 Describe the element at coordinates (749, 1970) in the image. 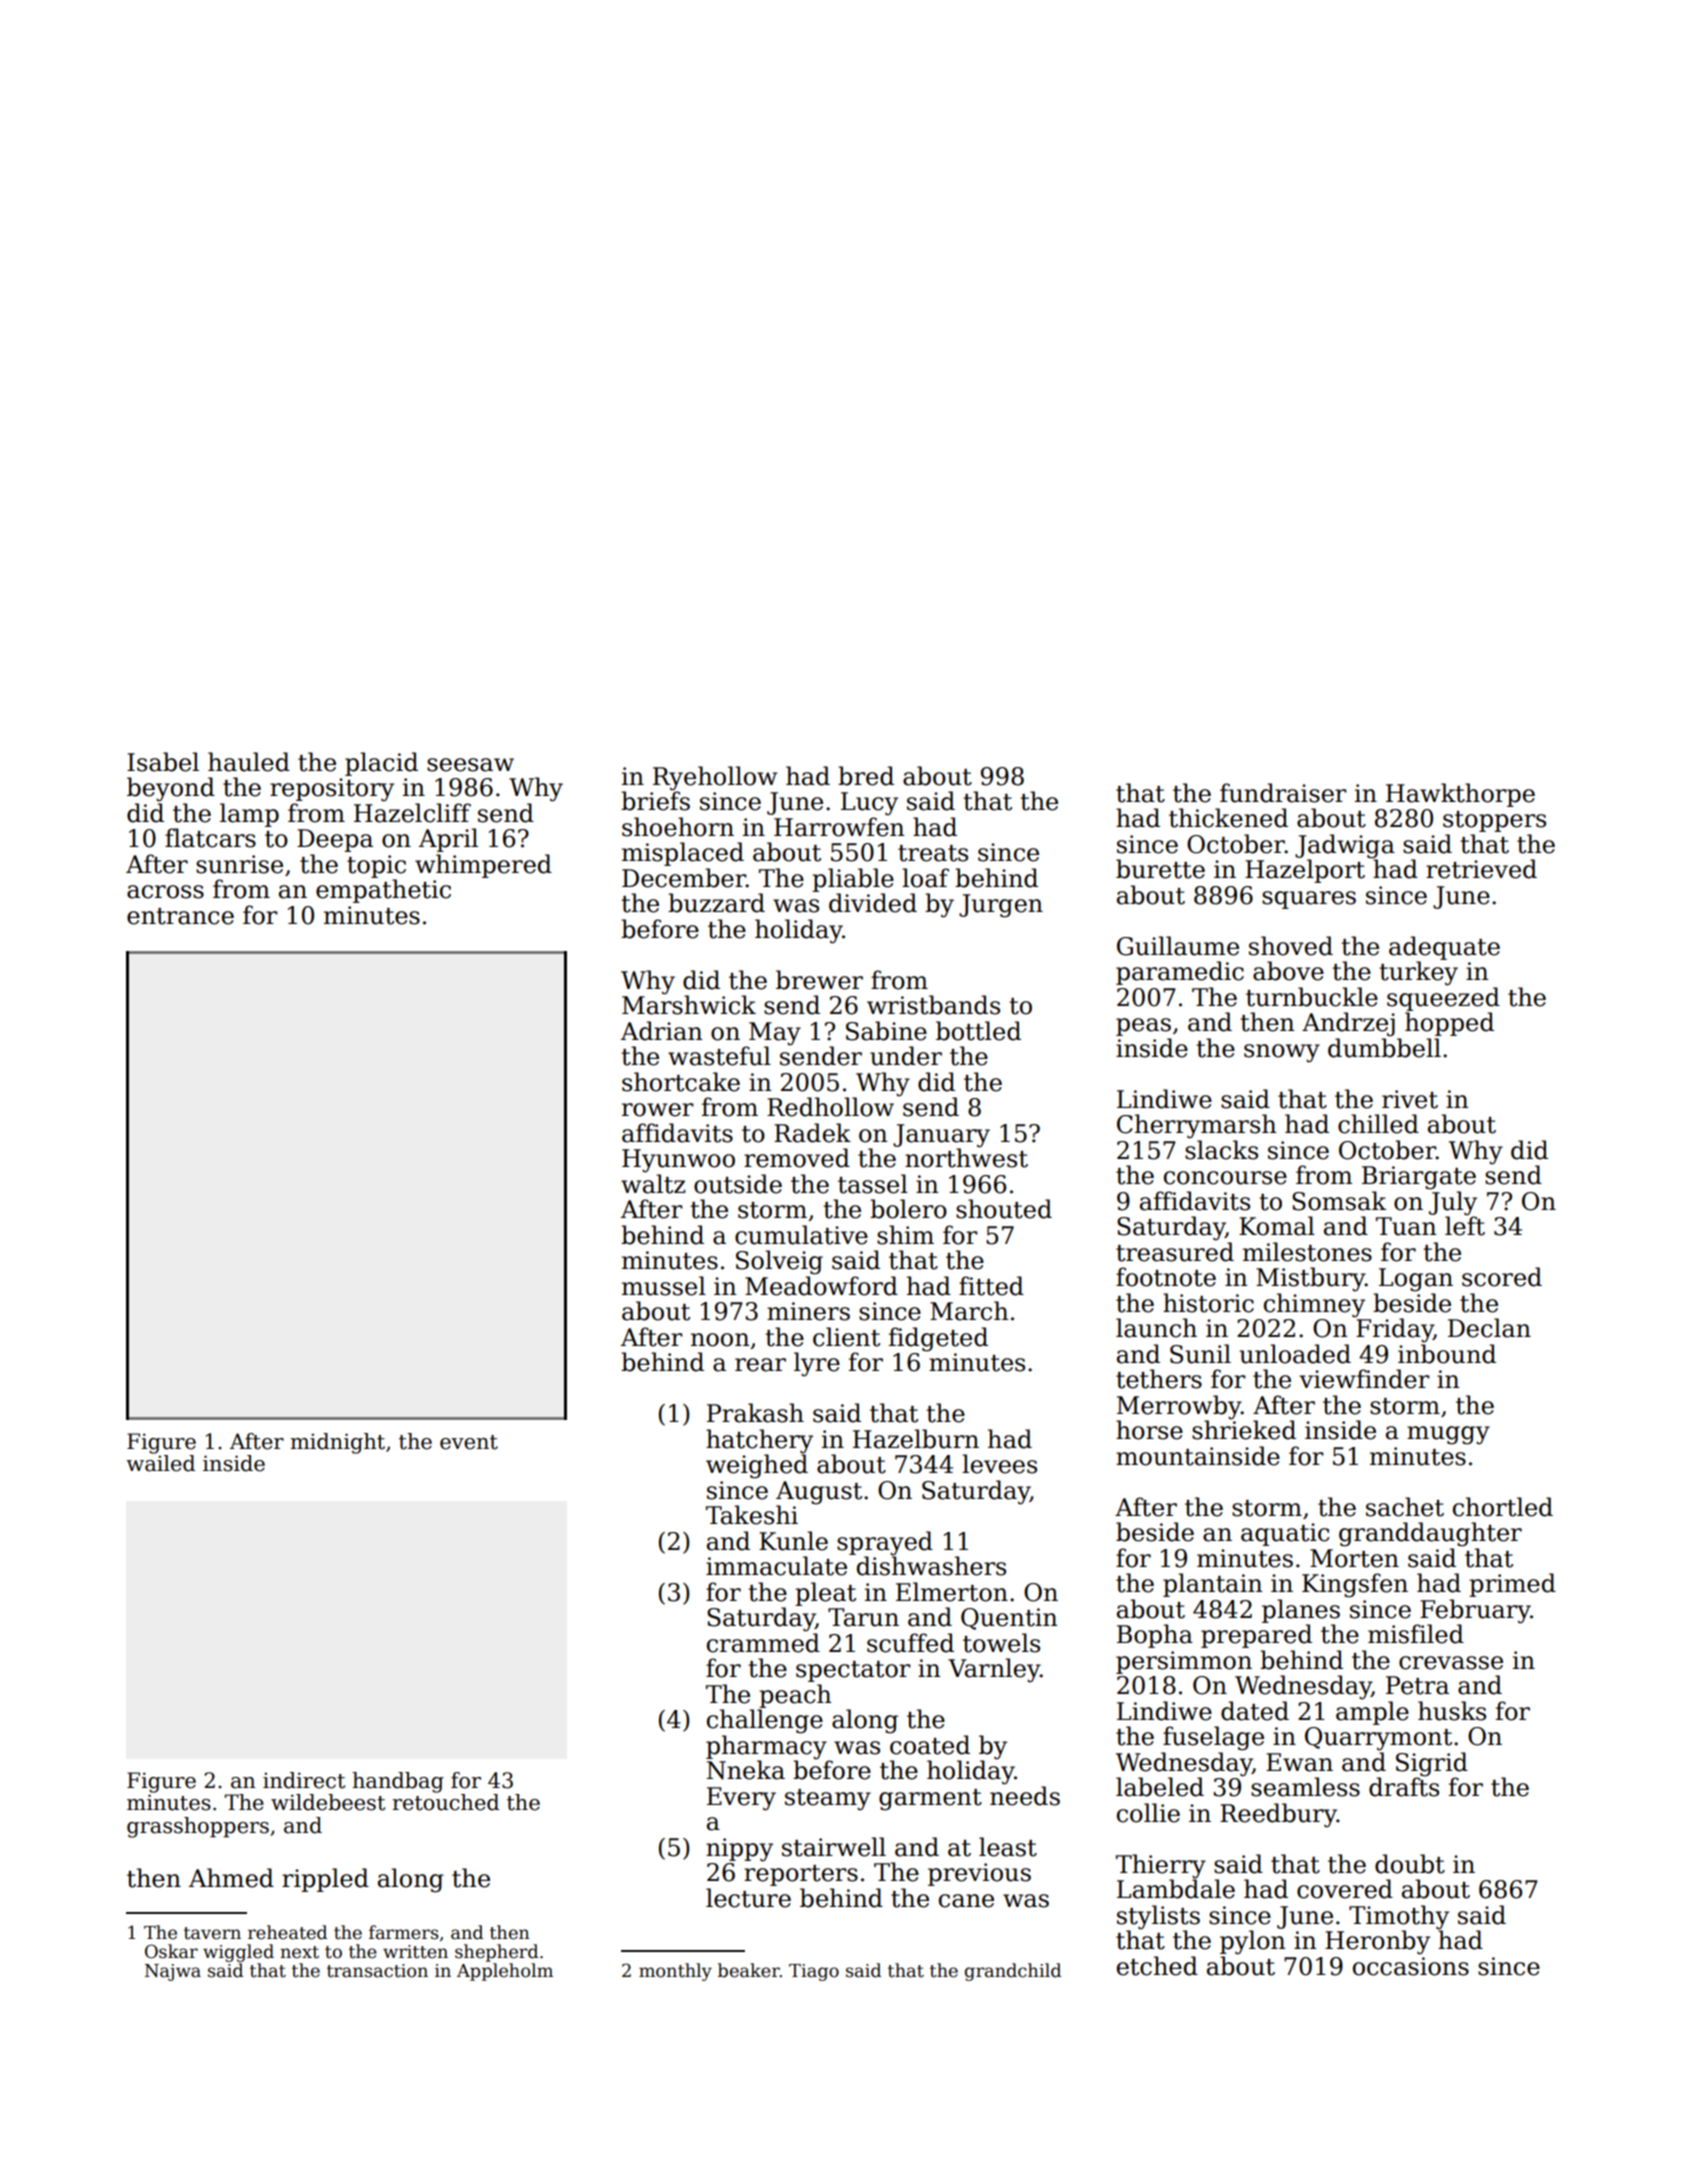

I see `beaker` at that location.
